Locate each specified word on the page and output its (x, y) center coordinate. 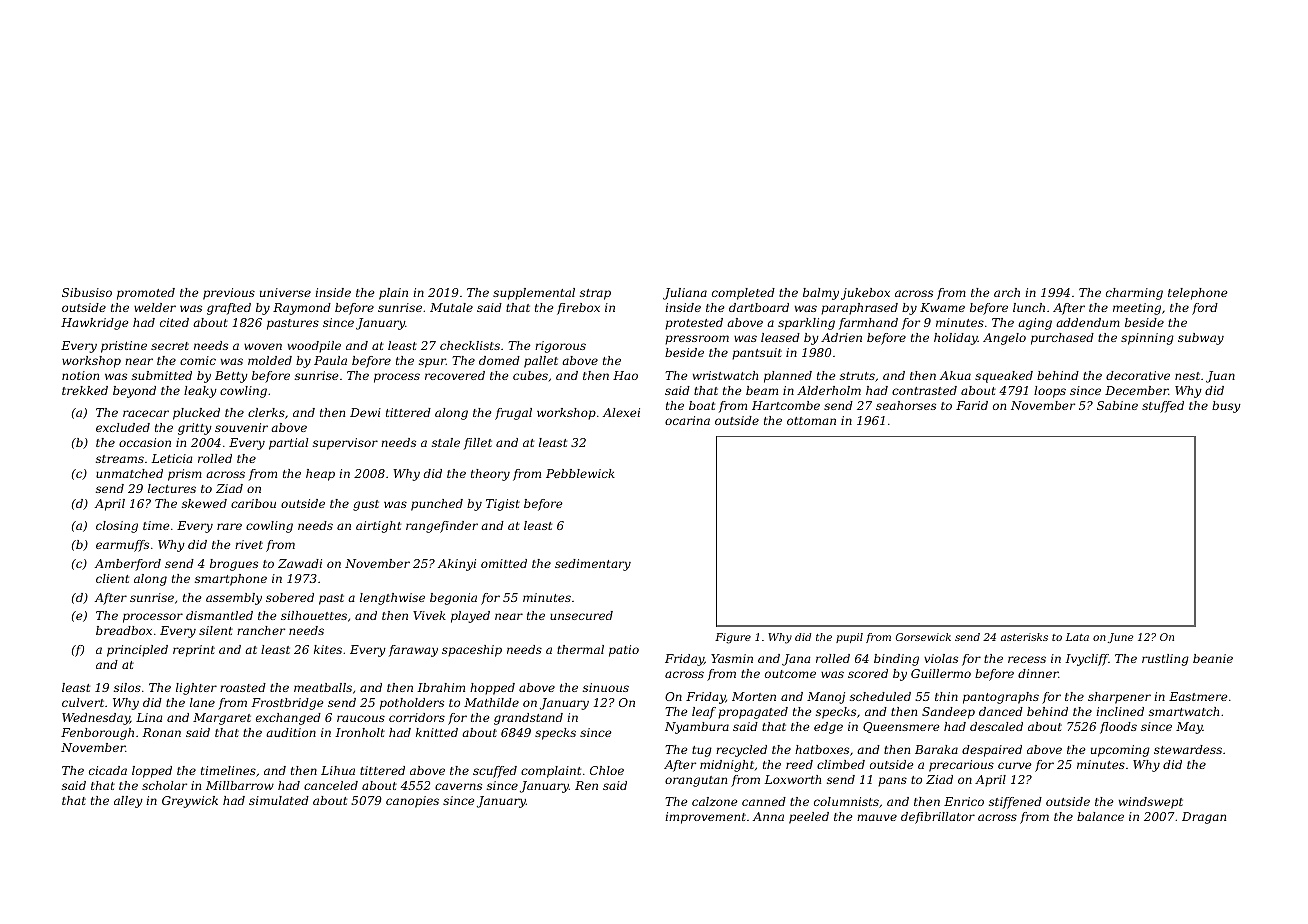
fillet (478, 444)
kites (328, 649)
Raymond (302, 309)
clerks (266, 412)
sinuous (606, 687)
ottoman (811, 421)
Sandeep (948, 713)
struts (857, 376)
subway (1201, 339)
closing (117, 527)
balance (1100, 816)
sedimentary (593, 565)
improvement (705, 818)
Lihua (338, 770)
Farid (972, 405)
